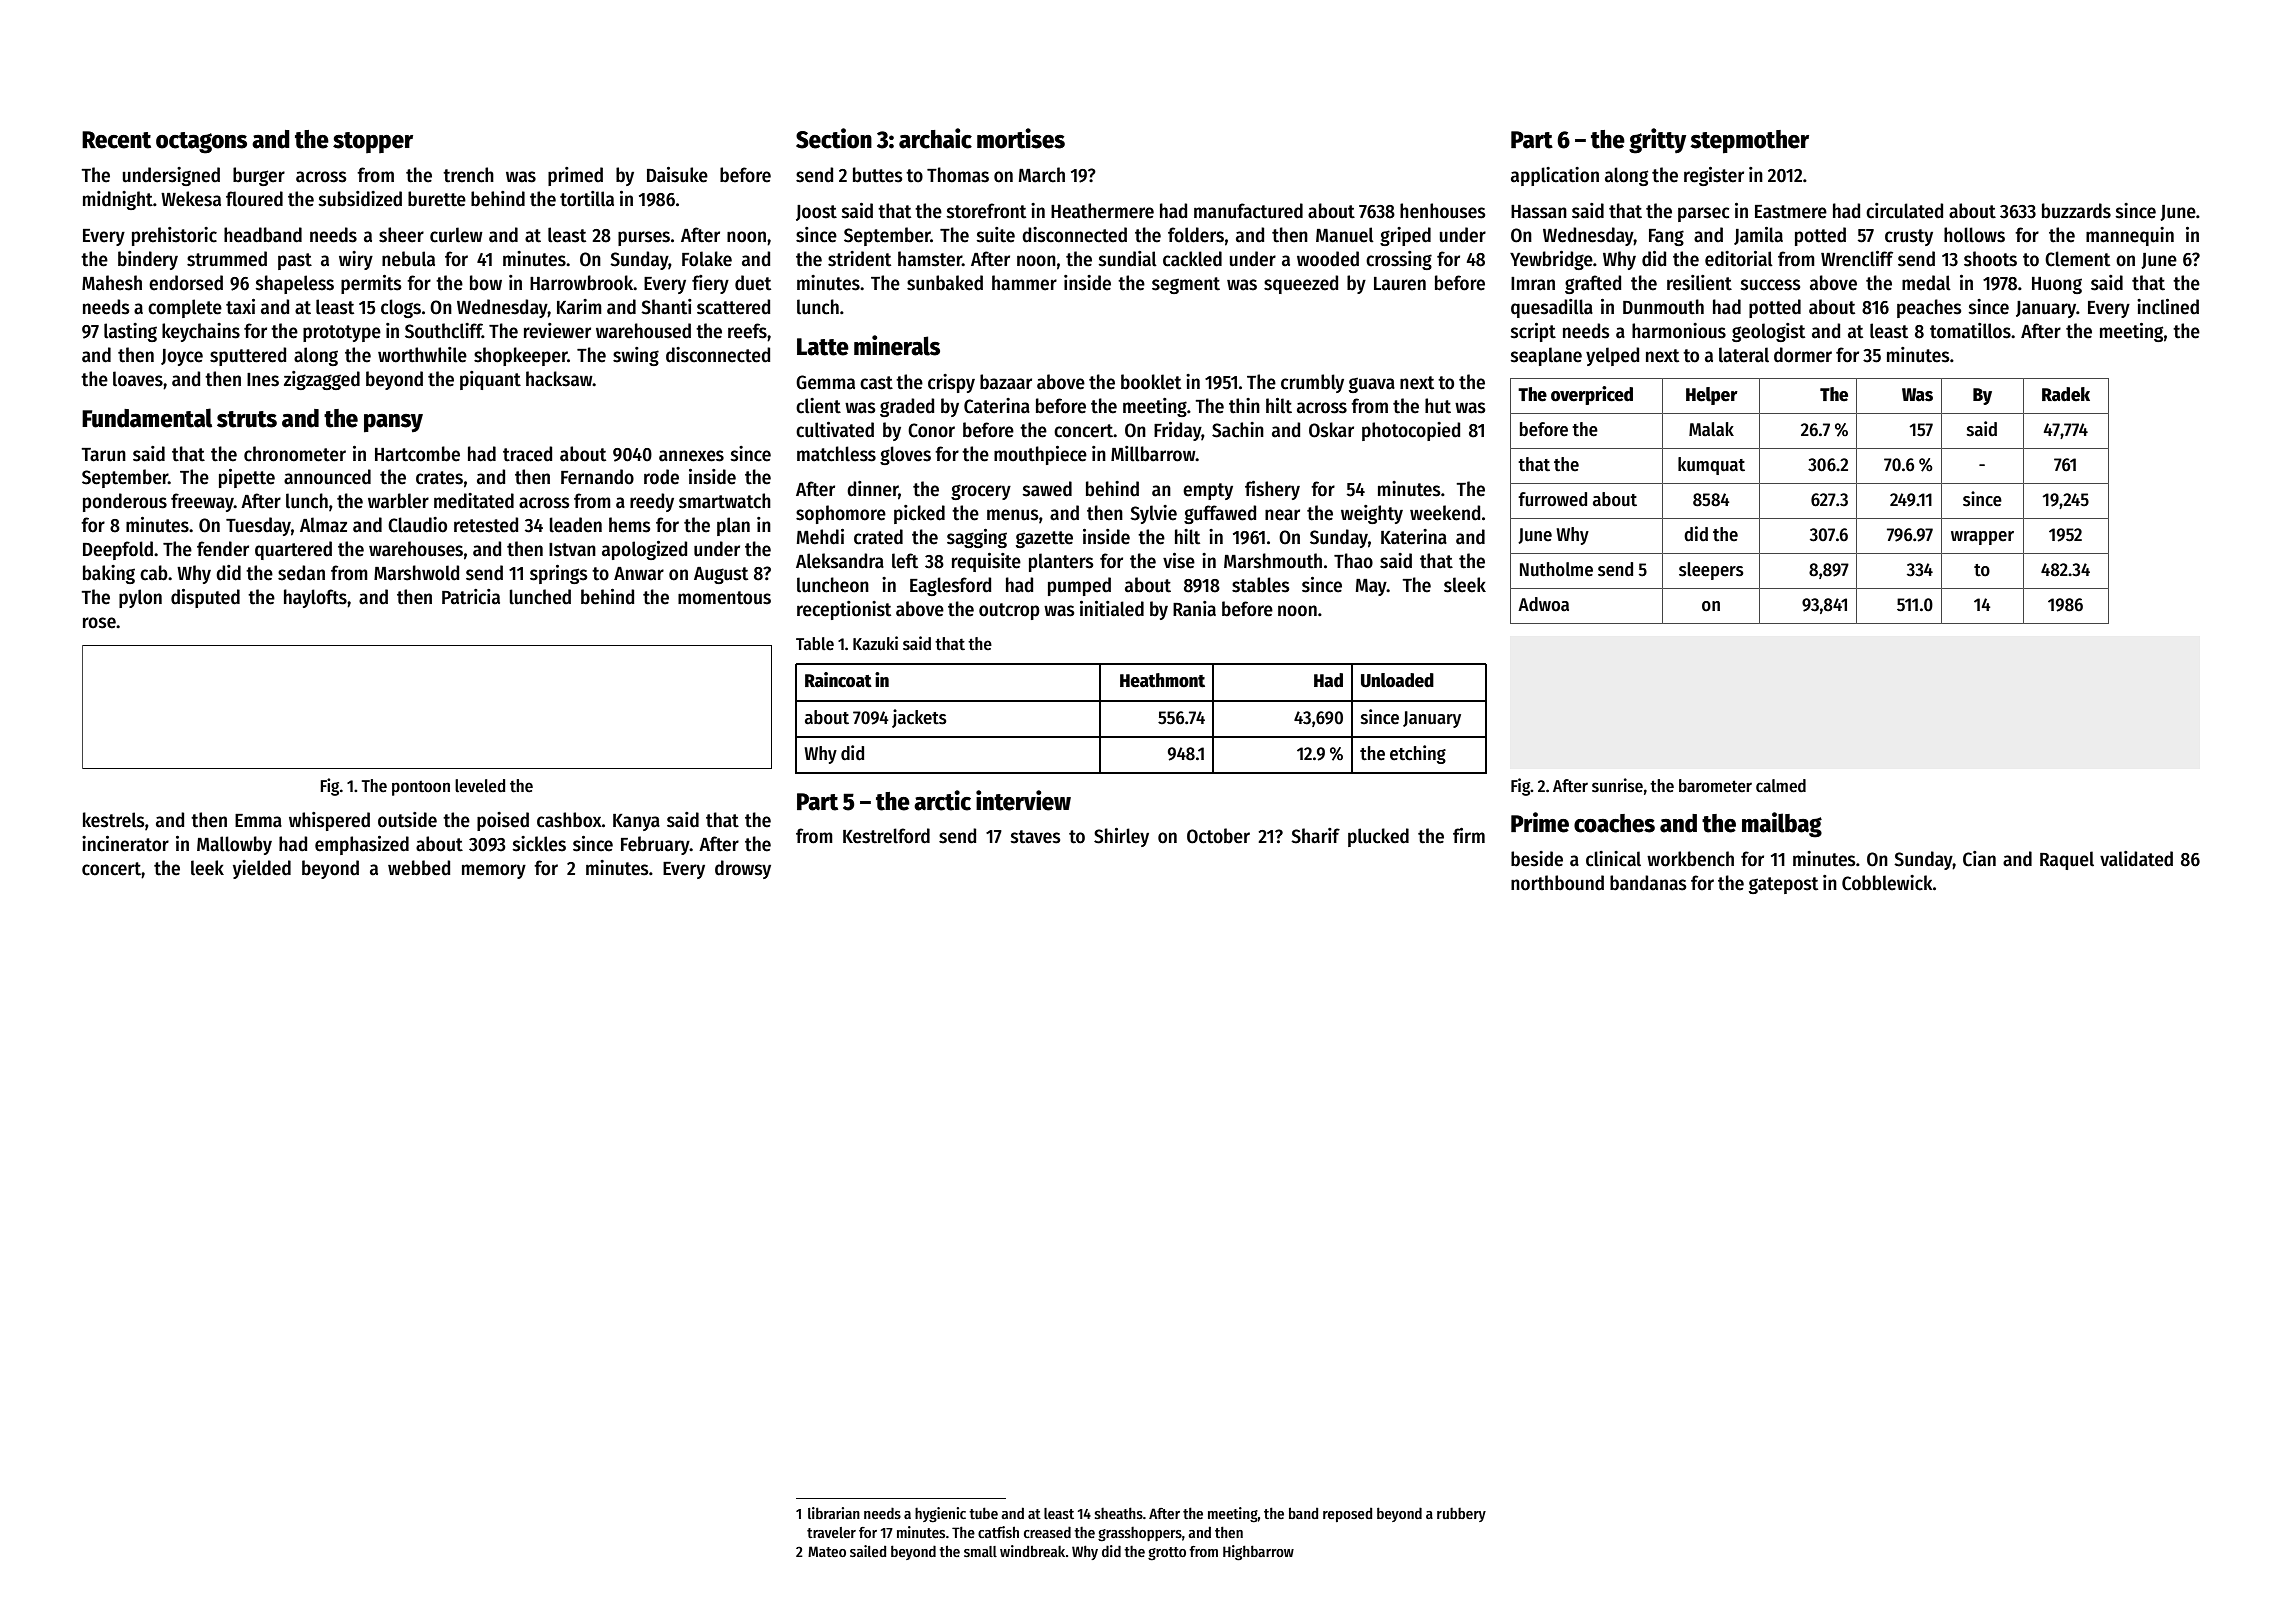  What do you see at coordinates (262, 869) in the document?
I see `yielded` at bounding box center [262, 869].
